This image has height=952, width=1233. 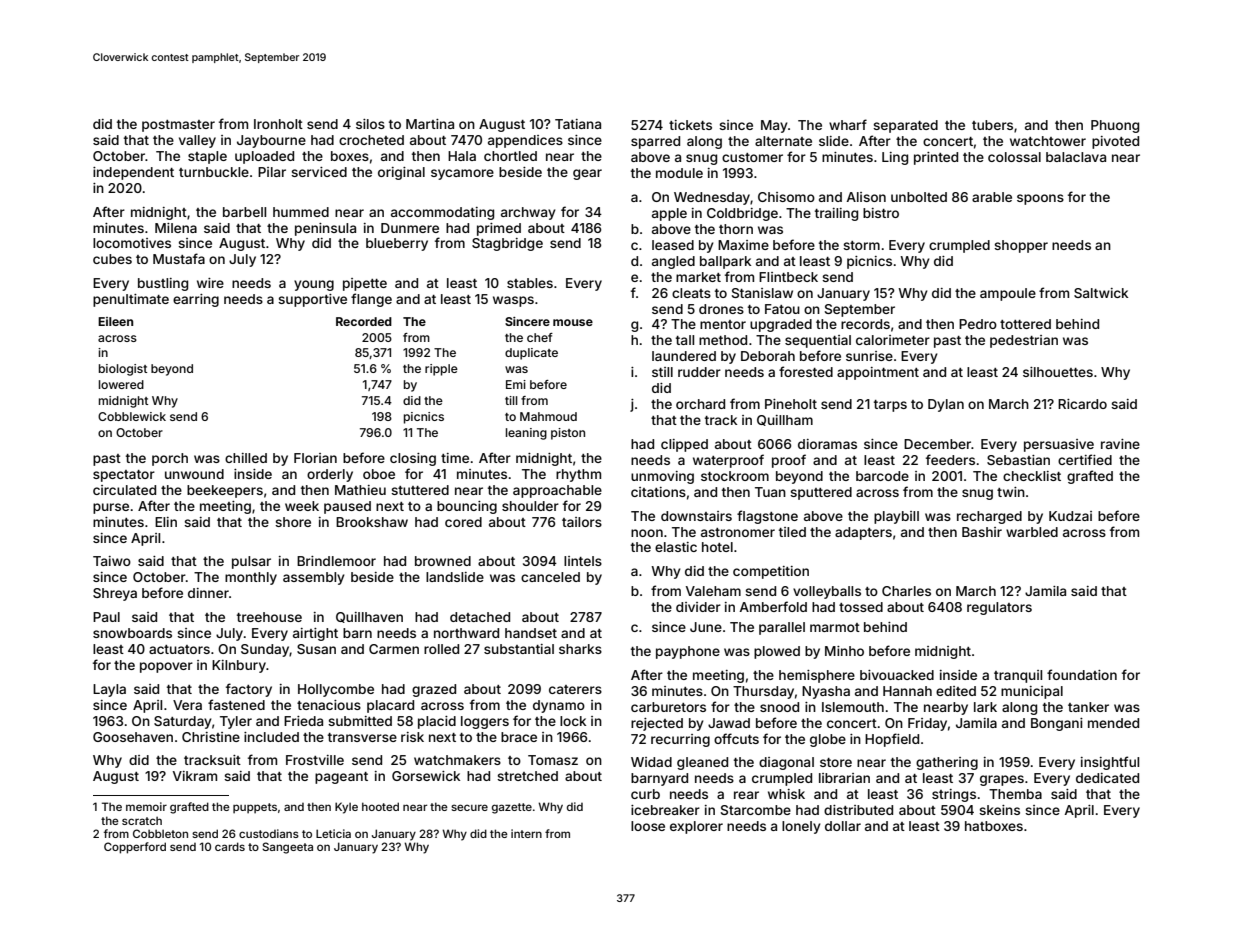 What do you see at coordinates (578, 124) in the image?
I see `Tatiana` at bounding box center [578, 124].
